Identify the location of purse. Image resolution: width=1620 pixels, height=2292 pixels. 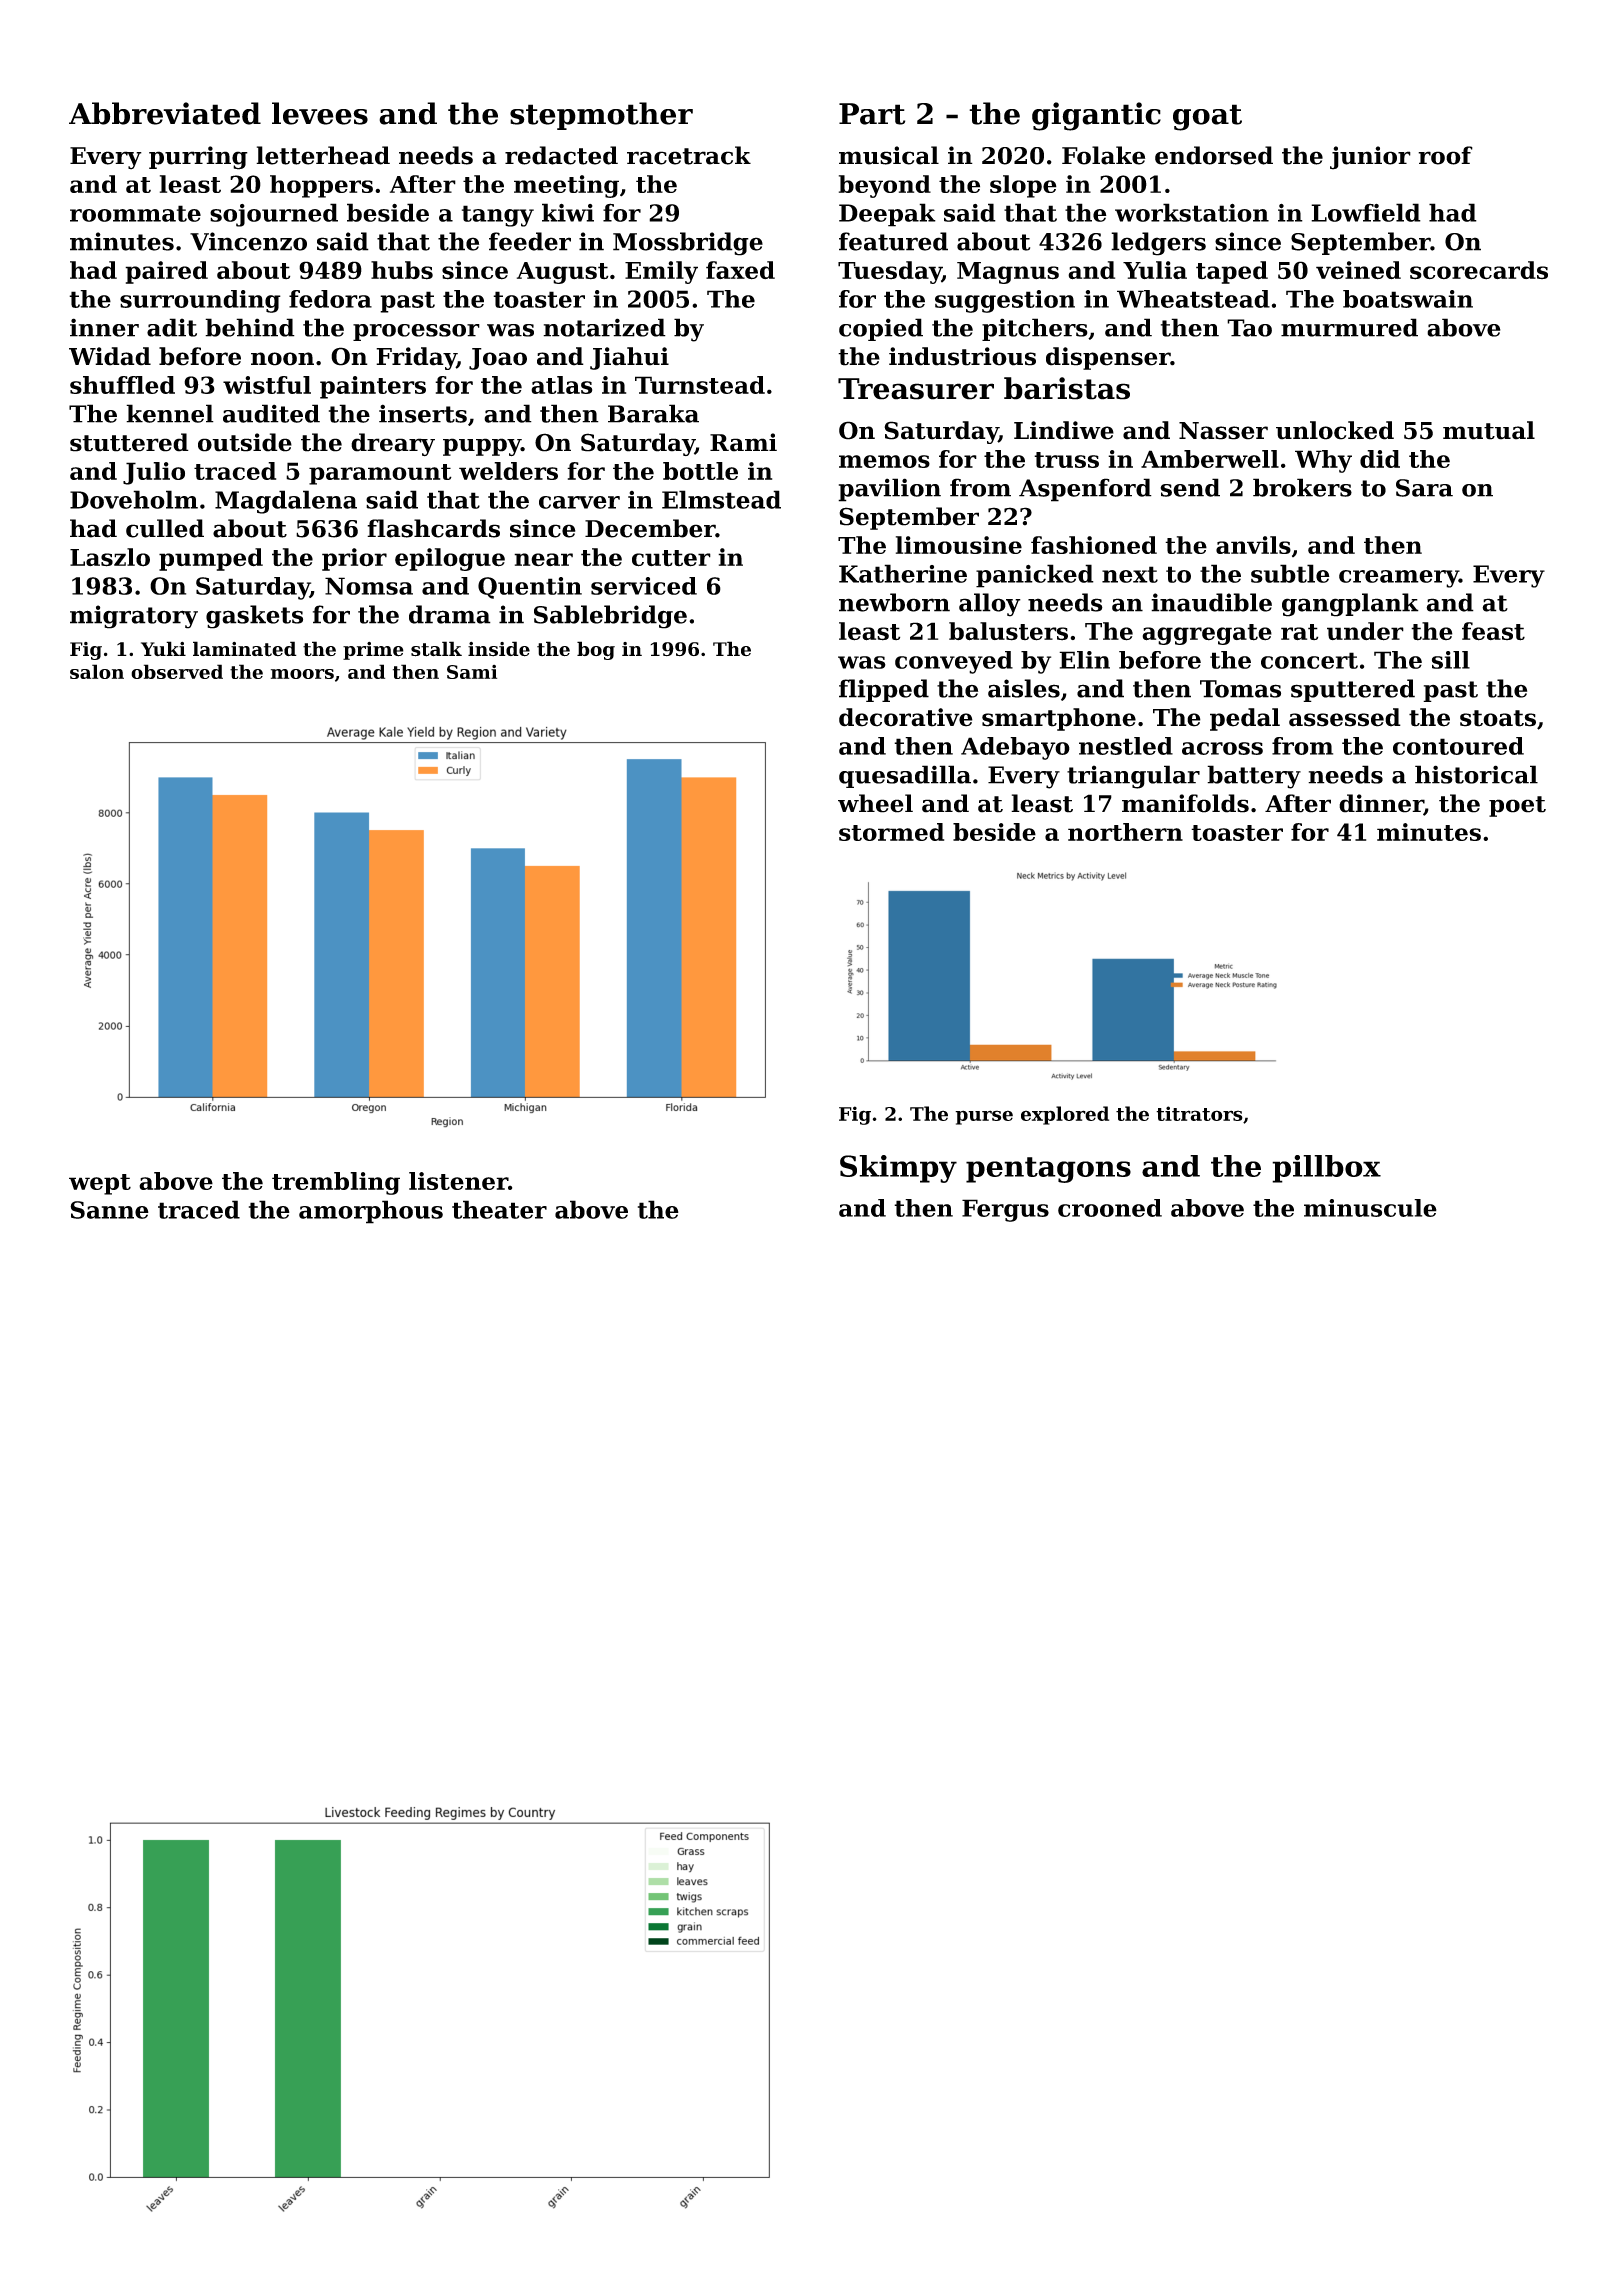
(984, 1117).
